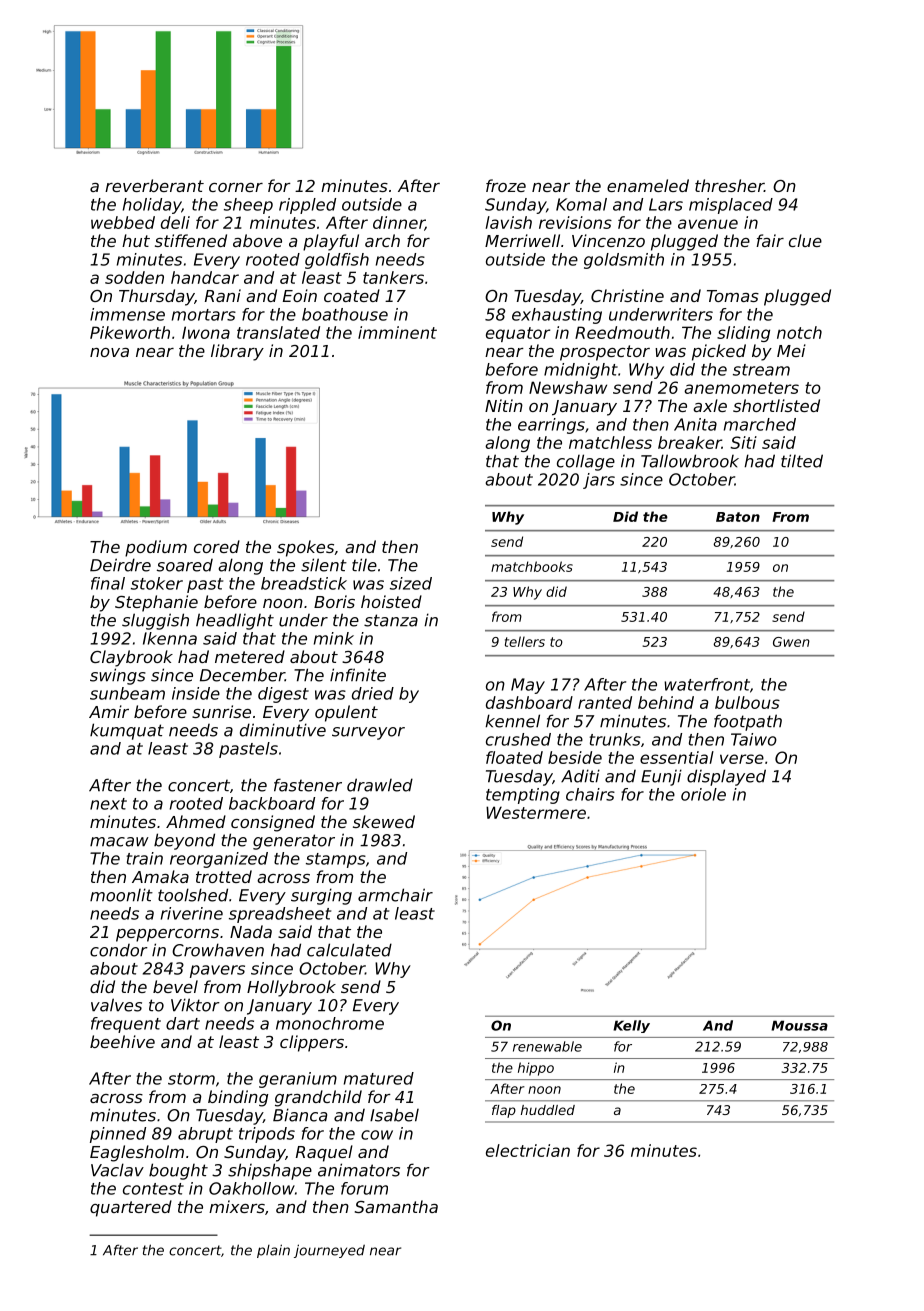 This screenshot has height=1311, width=924. Describe the element at coordinates (126, 1025) in the screenshot. I see `frequent` at that location.
